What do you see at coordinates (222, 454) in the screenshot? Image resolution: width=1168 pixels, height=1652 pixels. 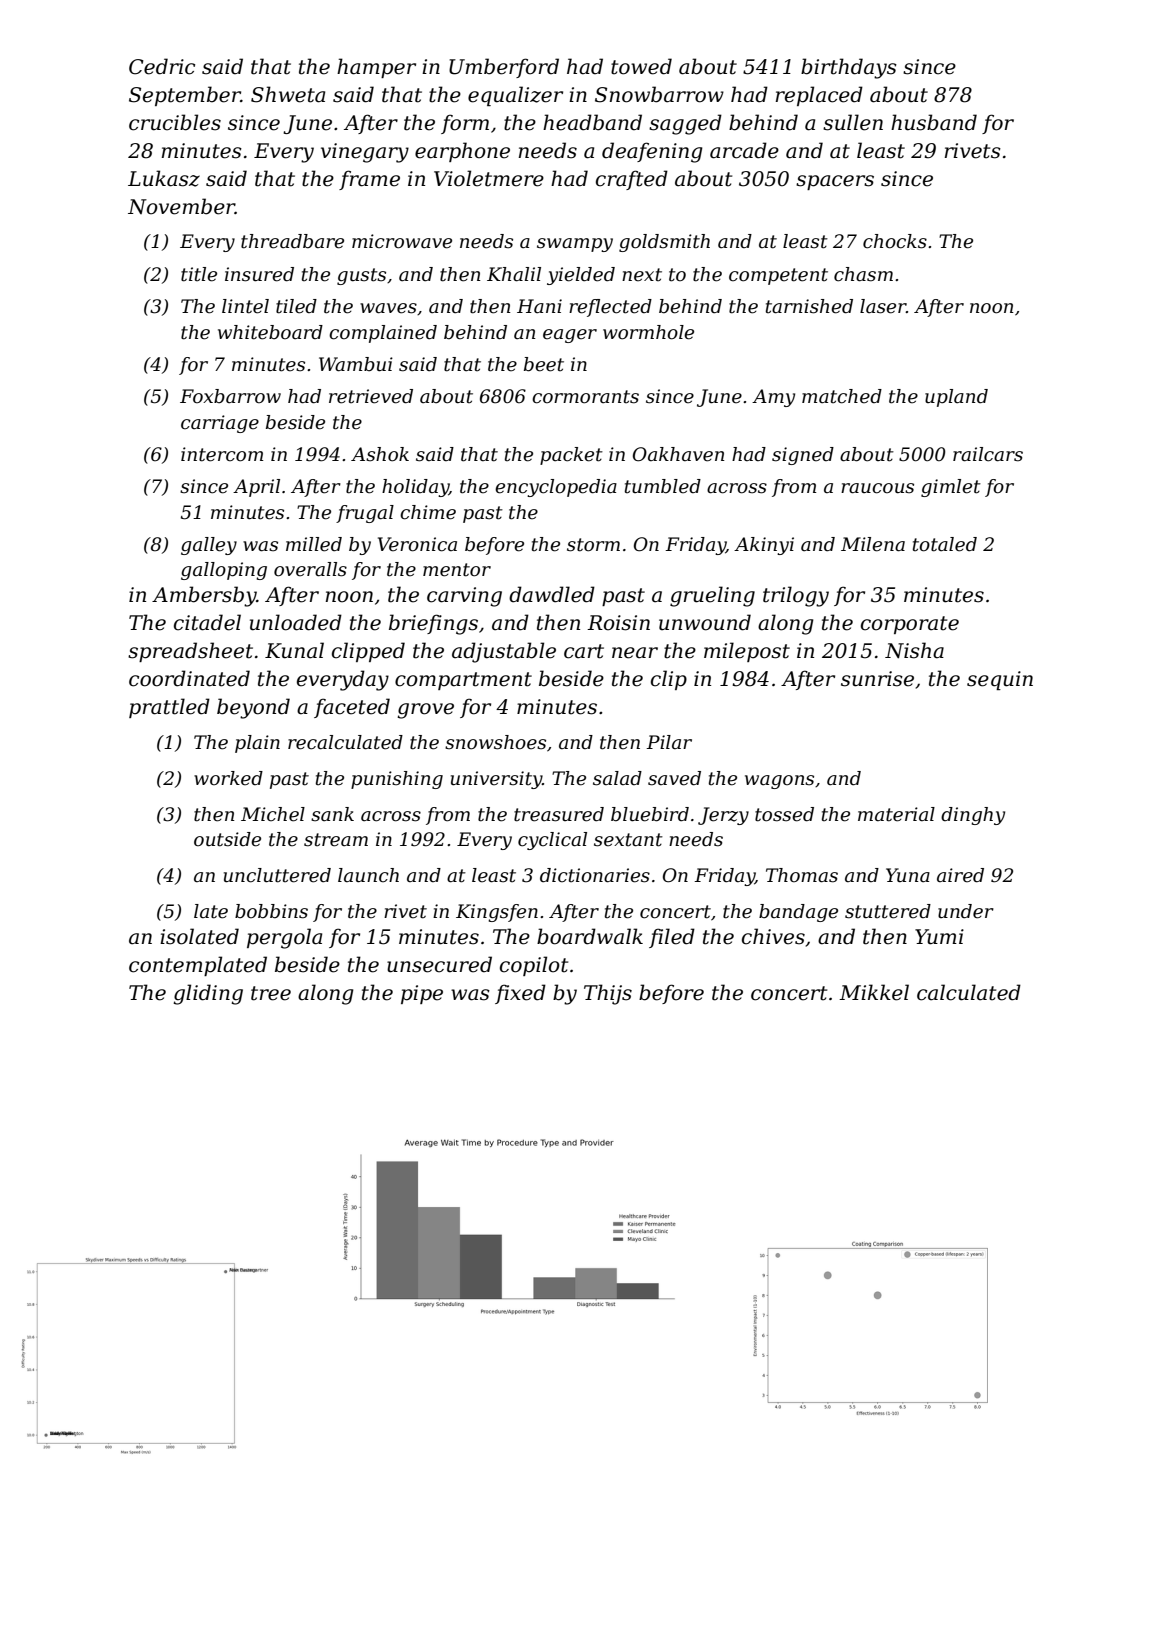 I see `intercom` at bounding box center [222, 454].
